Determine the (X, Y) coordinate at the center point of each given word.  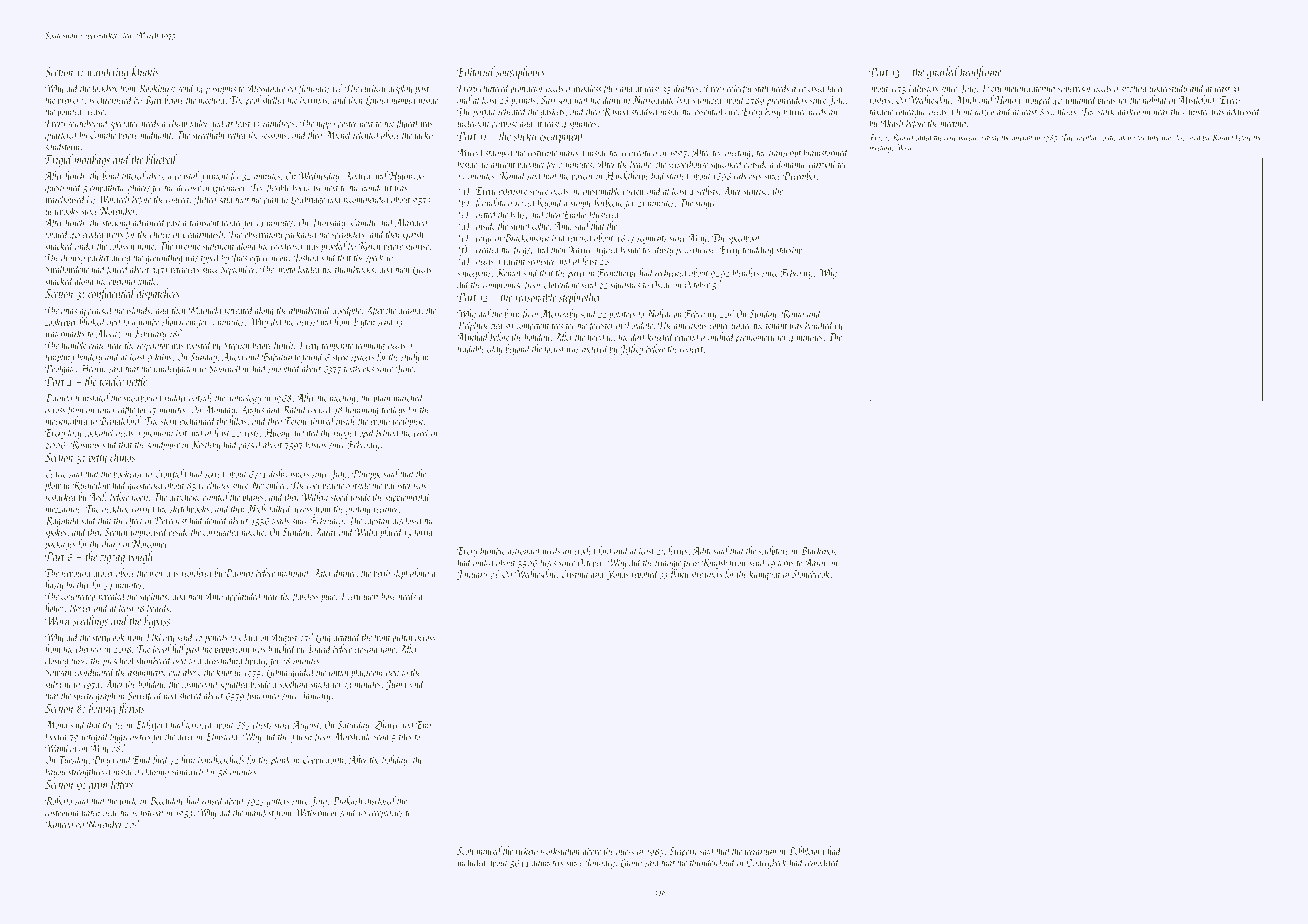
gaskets (552, 112)
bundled (819, 324)
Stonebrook (811, 573)
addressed (1244, 111)
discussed (1188, 137)
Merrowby (559, 314)
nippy (325, 125)
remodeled (822, 862)
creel (422, 432)
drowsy (73, 258)
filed (160, 760)
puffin (402, 638)
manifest (260, 813)
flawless (305, 597)
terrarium (760, 851)
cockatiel (99, 432)
